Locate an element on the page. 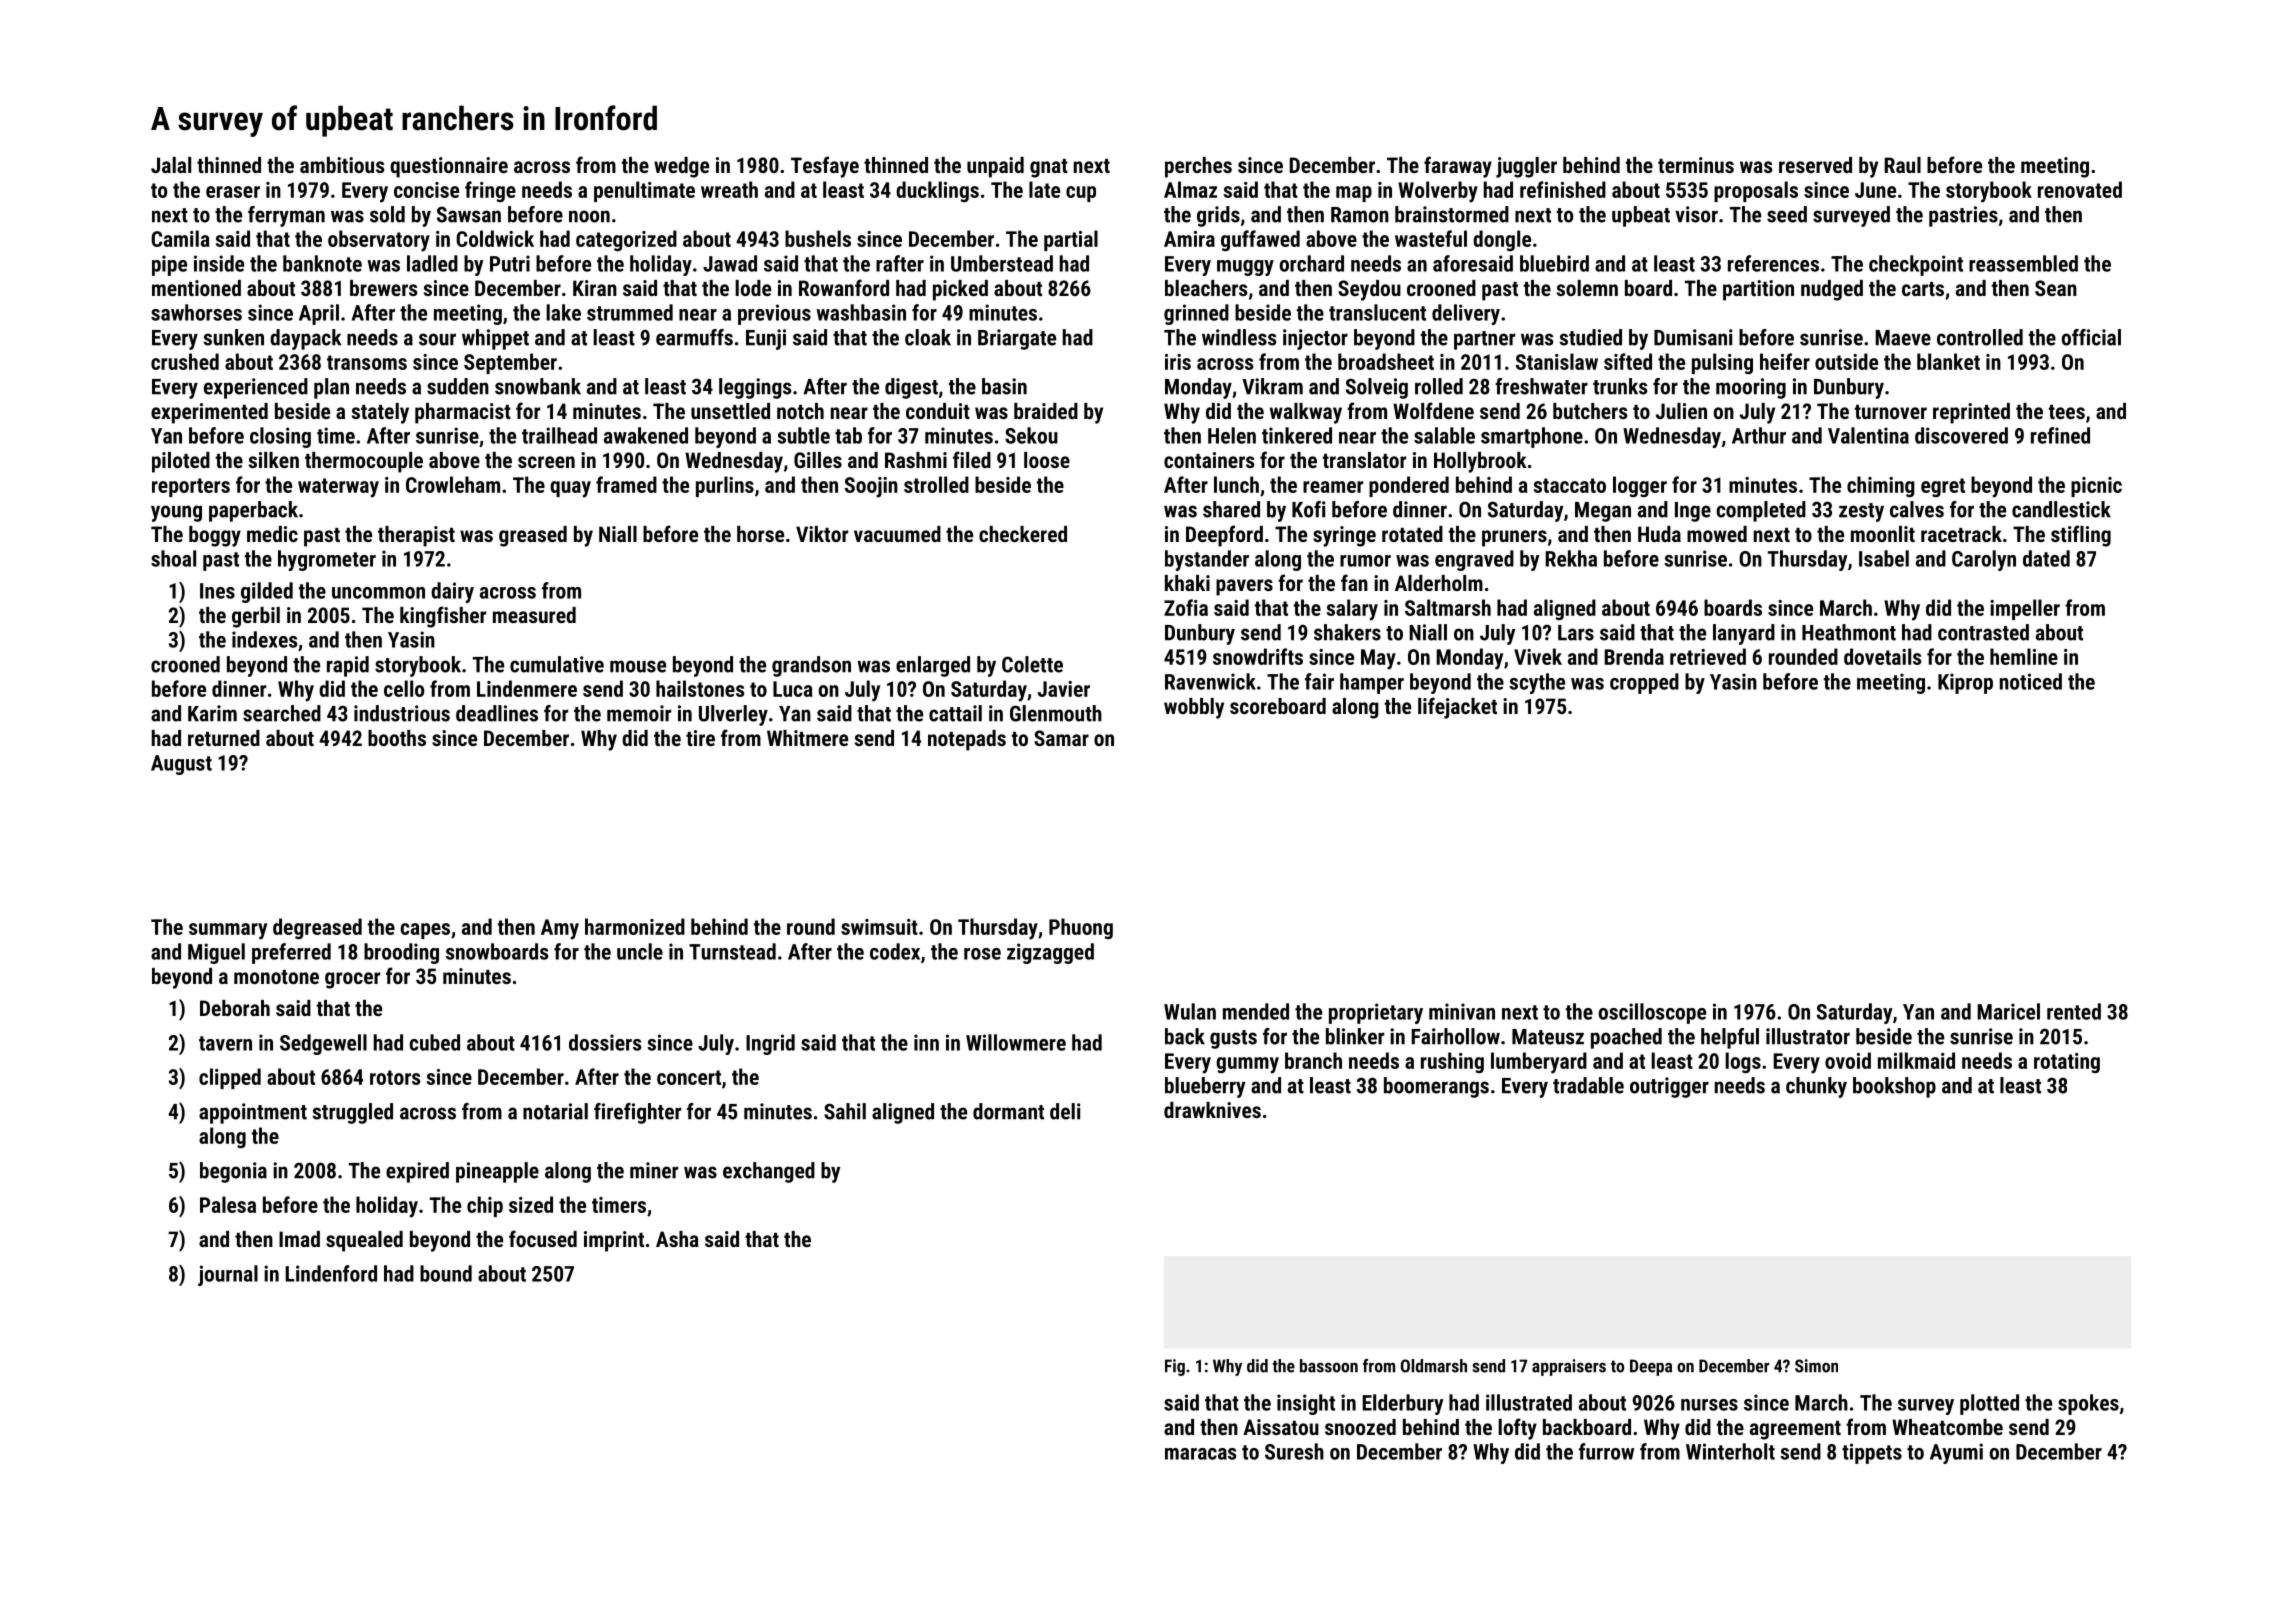  rotating is located at coordinates (2067, 1063).
